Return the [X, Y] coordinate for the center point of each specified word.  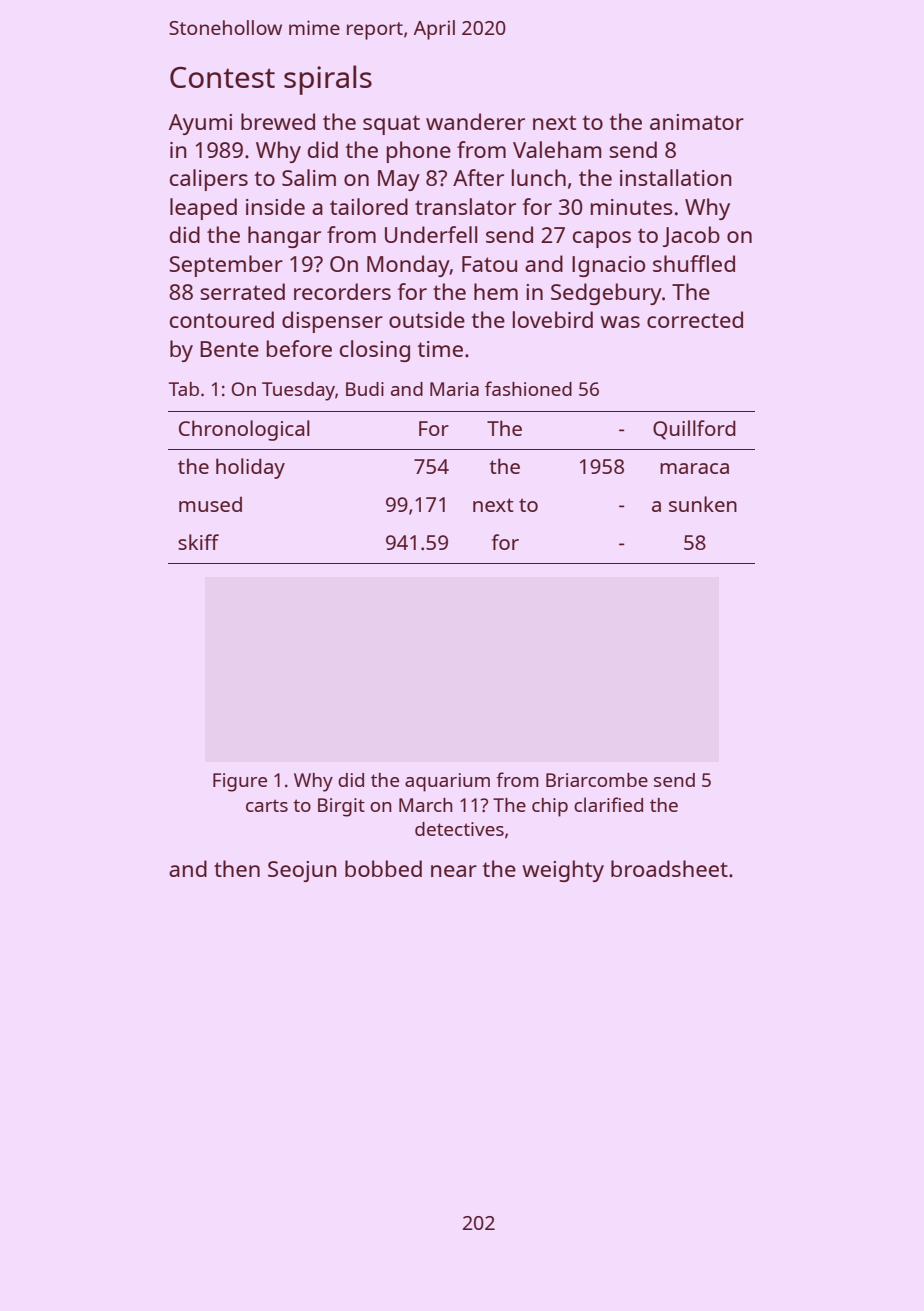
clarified [608, 804]
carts [267, 805]
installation [676, 177]
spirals [328, 80]
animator [697, 122]
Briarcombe [597, 780]
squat [391, 125]
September [226, 266]
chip [550, 807]
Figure [240, 782]
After [478, 177]
